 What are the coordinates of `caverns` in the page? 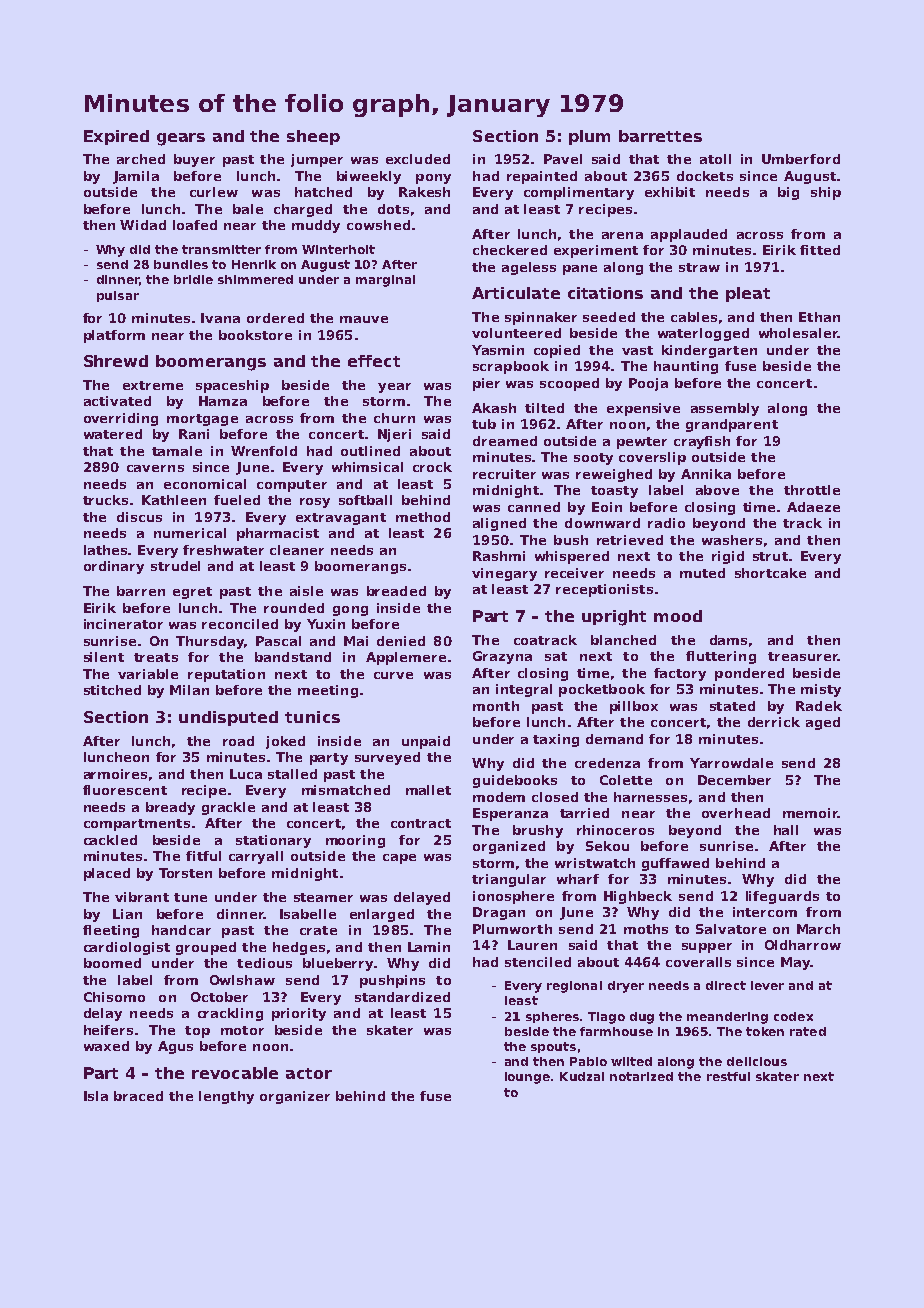 It's located at (155, 468).
